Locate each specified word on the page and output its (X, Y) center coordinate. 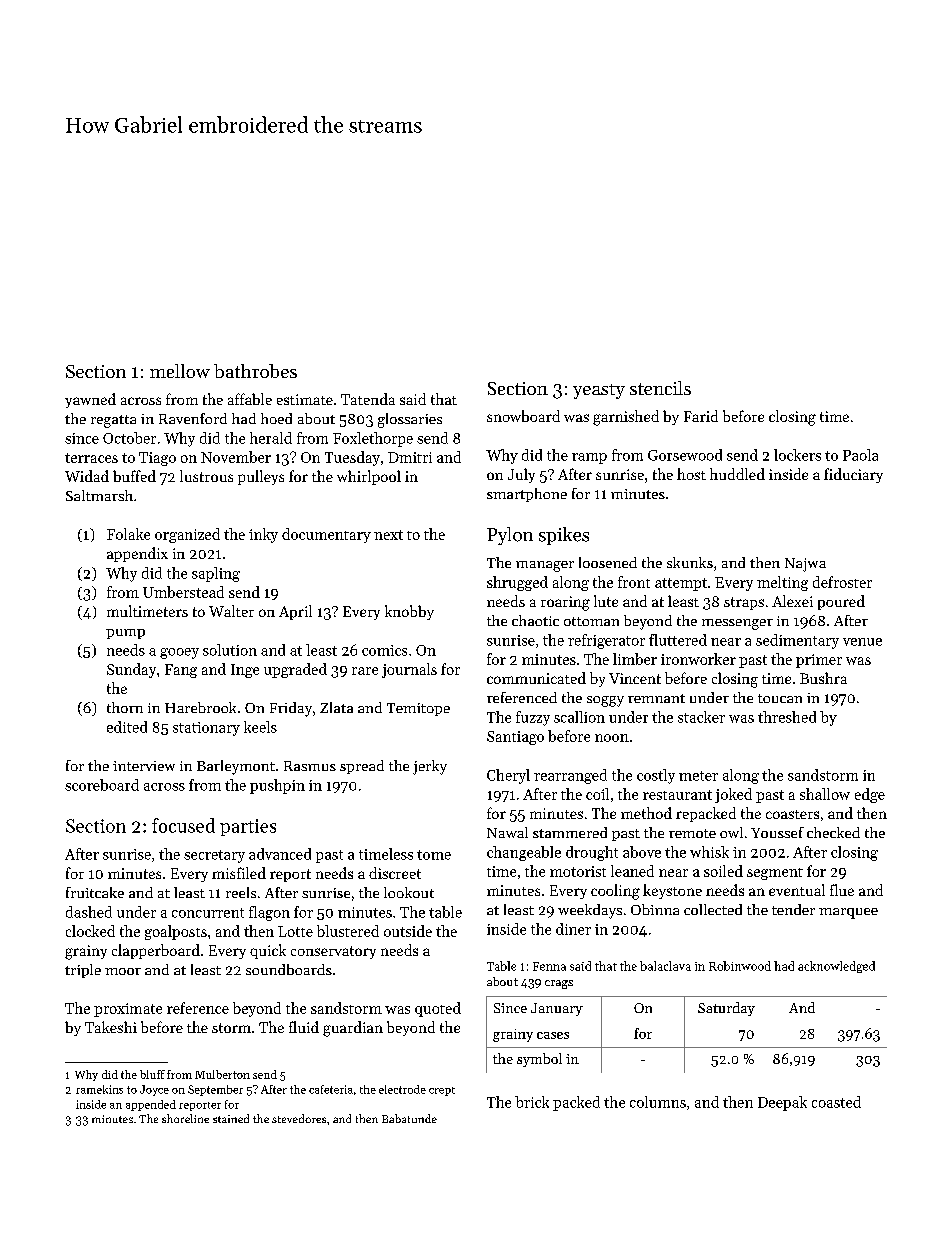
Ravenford (193, 418)
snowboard (523, 416)
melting (782, 583)
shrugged (517, 583)
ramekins (99, 1089)
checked (833, 832)
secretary (214, 856)
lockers (797, 455)
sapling (216, 574)
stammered (570, 832)
